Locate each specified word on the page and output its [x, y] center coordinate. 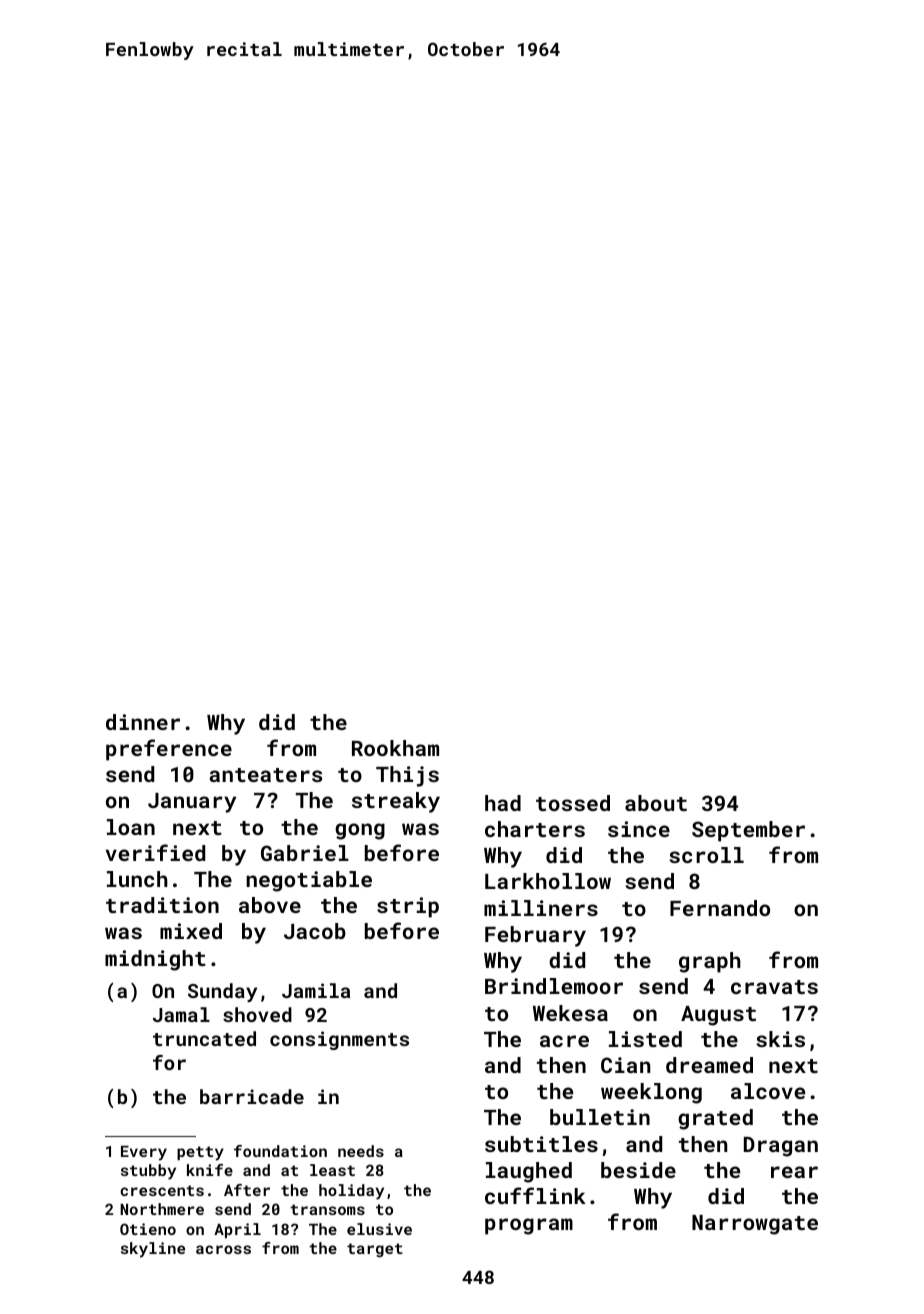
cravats [774, 987]
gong [360, 831]
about [656, 803]
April [237, 1230]
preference [169, 750]
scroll [706, 855]
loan [131, 827]
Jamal [181, 1014]
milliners [541, 908]
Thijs [407, 776]
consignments [339, 1040]
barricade [252, 1096]
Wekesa [570, 1013]
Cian [625, 1065]
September [748, 831]
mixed [191, 931]
